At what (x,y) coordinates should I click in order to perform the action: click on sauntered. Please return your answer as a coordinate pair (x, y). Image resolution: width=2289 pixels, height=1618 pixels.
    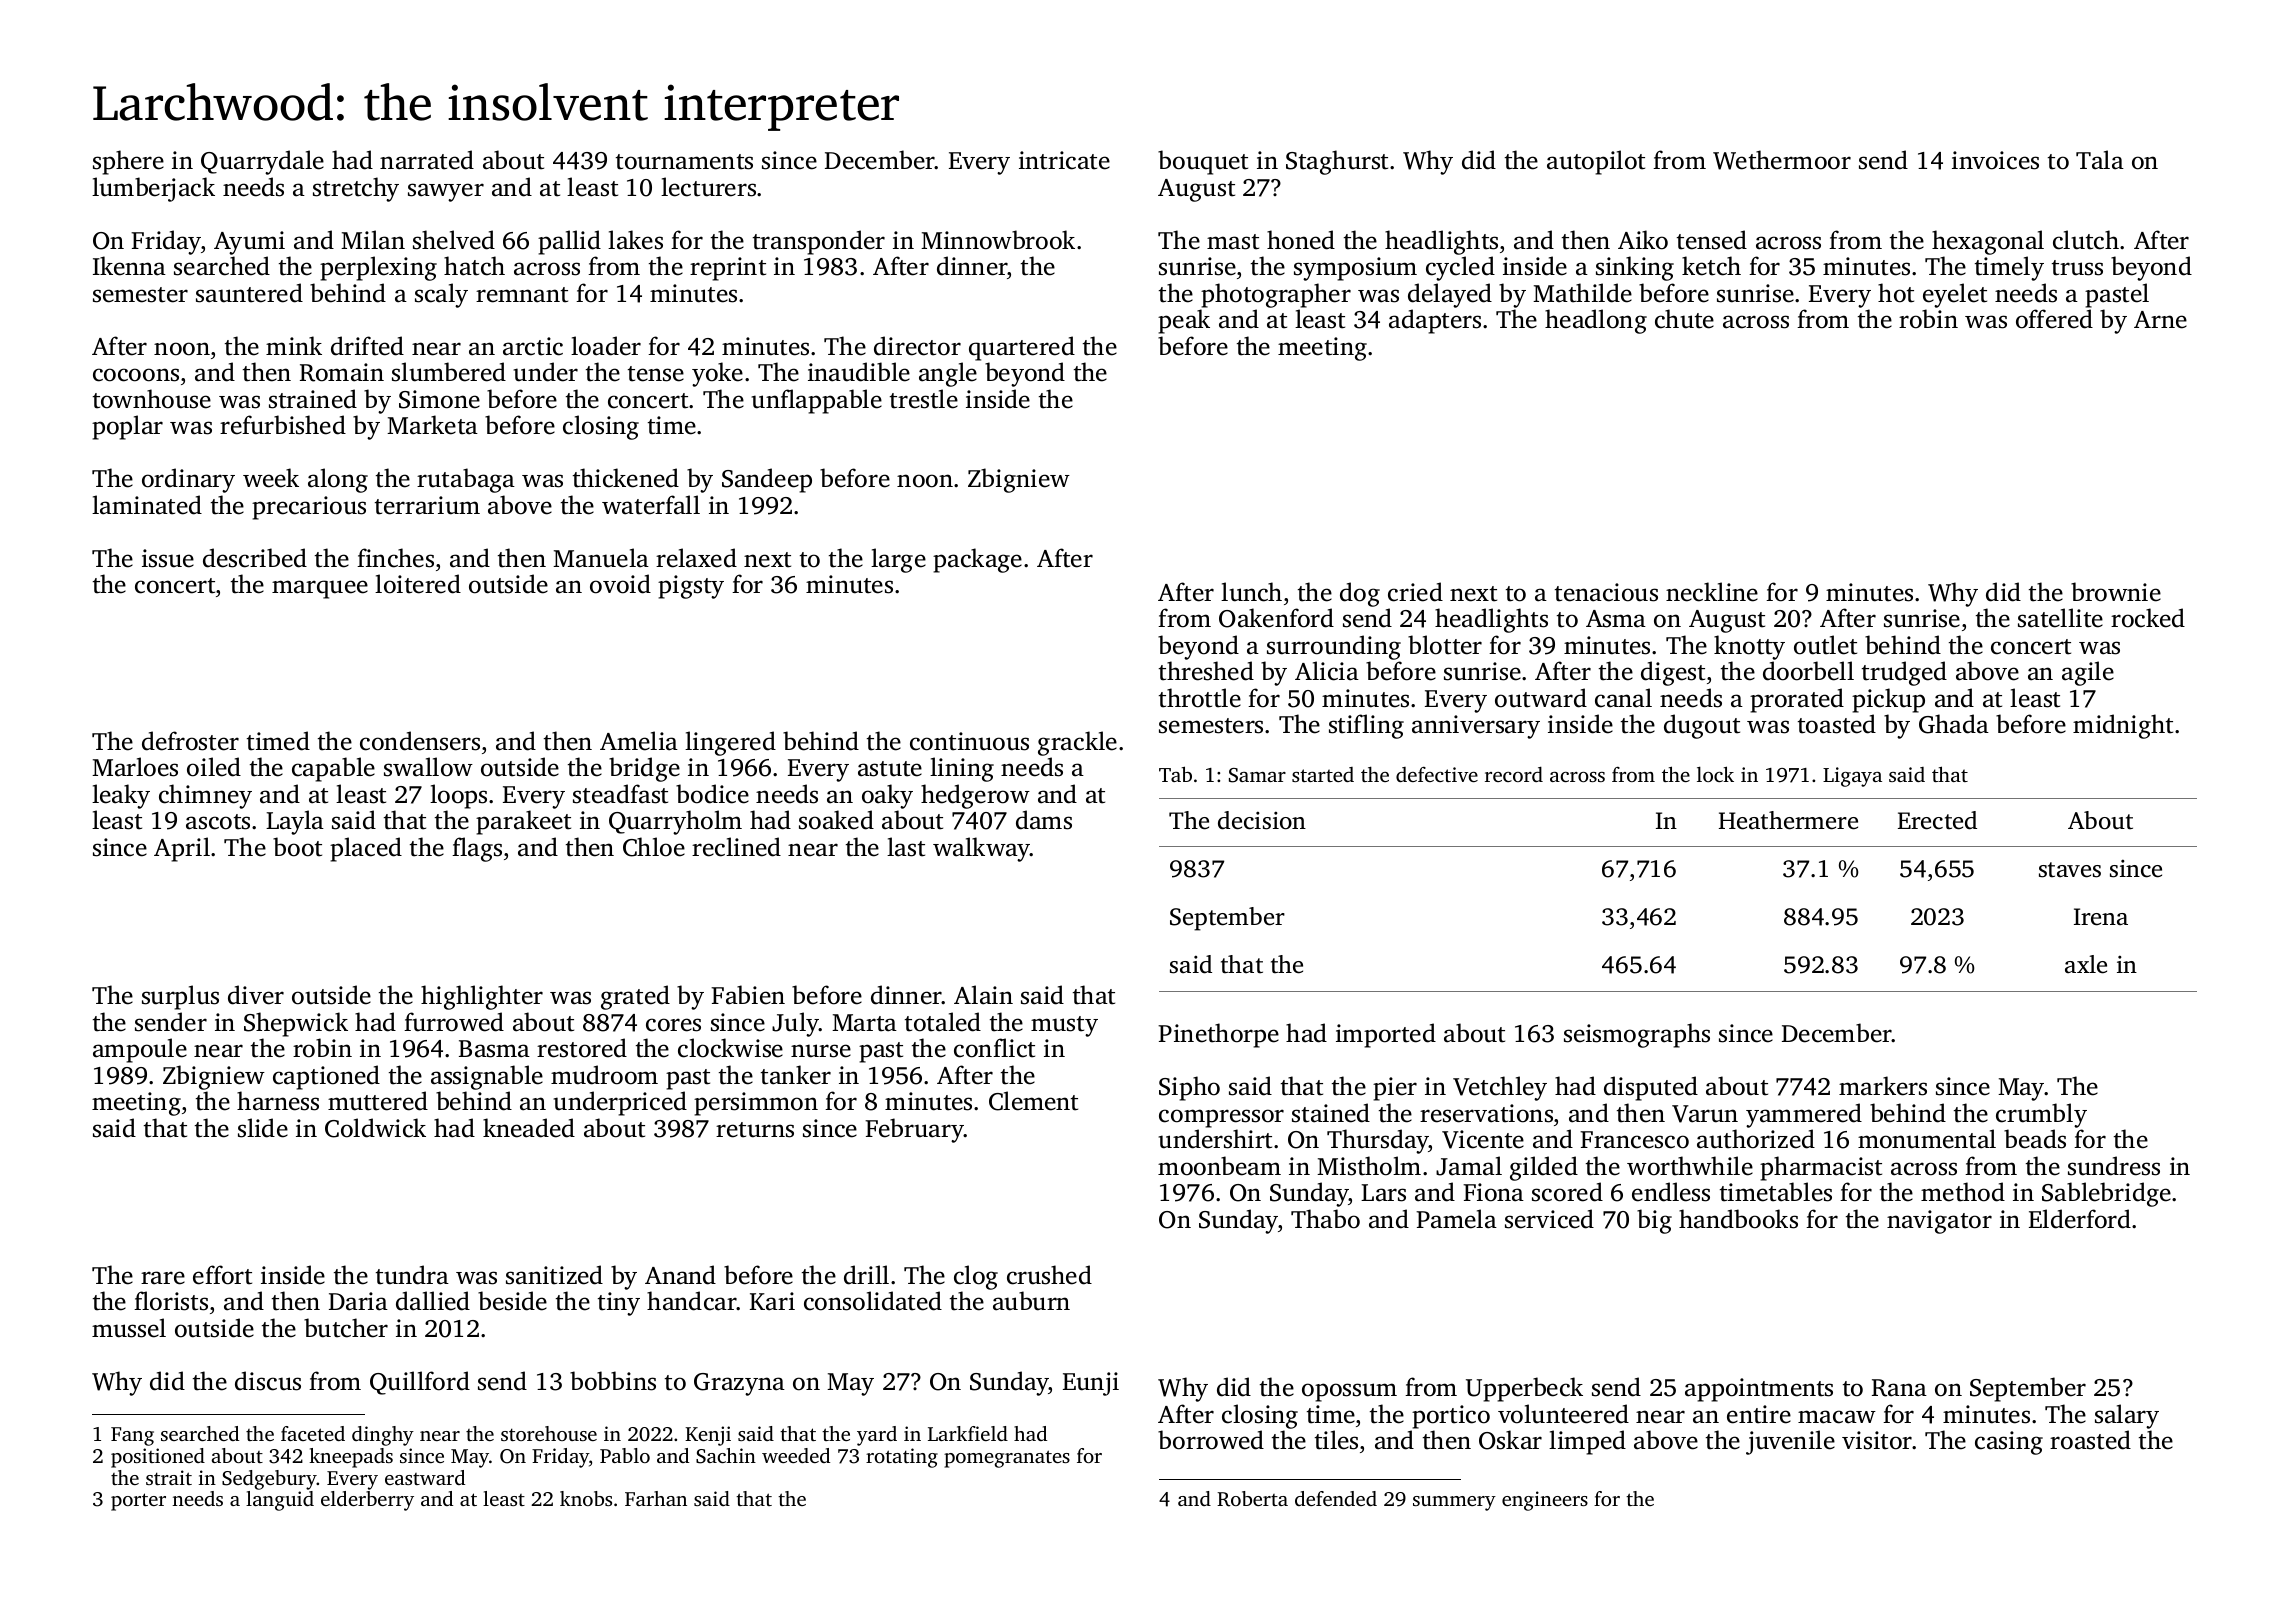
    Looking at the image, I should click on (249, 293).
